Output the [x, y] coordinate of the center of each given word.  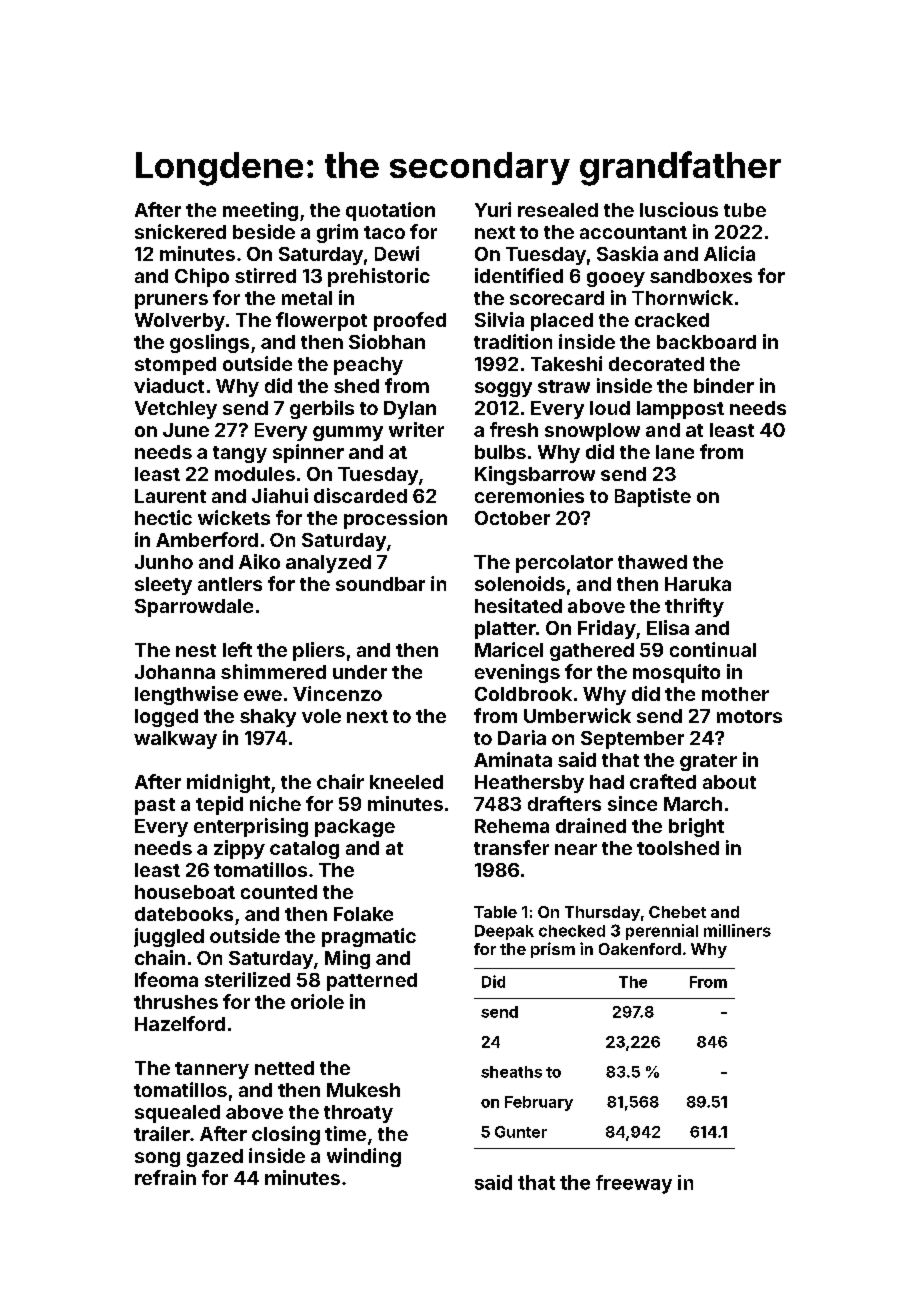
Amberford [207, 539]
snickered [180, 231]
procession [395, 519]
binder [724, 385]
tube [745, 210]
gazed [215, 1158]
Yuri [493, 209]
